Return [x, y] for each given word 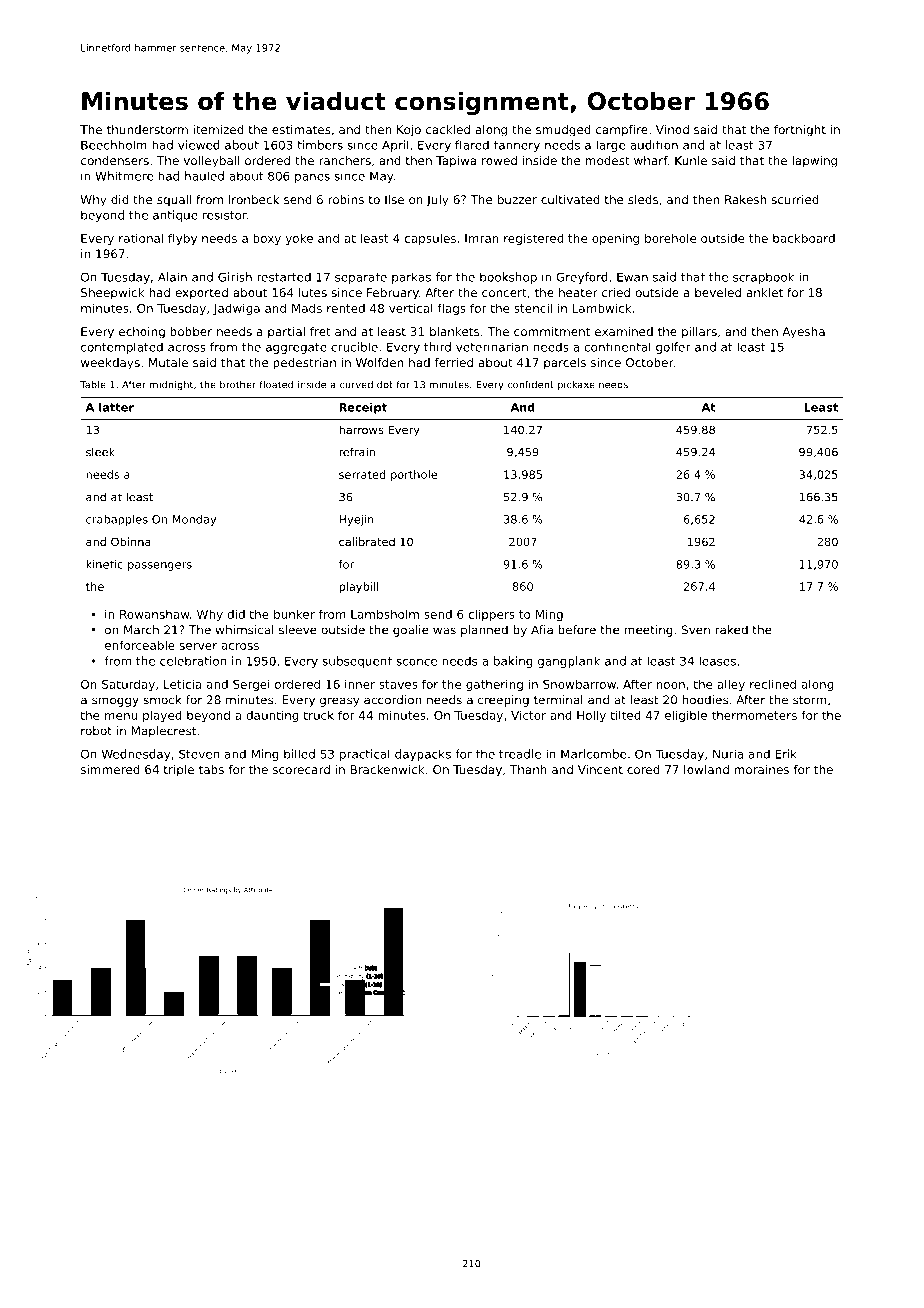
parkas [411, 278]
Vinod [672, 129]
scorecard [301, 769]
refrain [357, 452]
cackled [448, 129]
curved [356, 385]
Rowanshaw [155, 614]
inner [360, 684]
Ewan [632, 277]
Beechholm [114, 145]
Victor [528, 715]
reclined [773, 684]
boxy [267, 239]
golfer [673, 348]
